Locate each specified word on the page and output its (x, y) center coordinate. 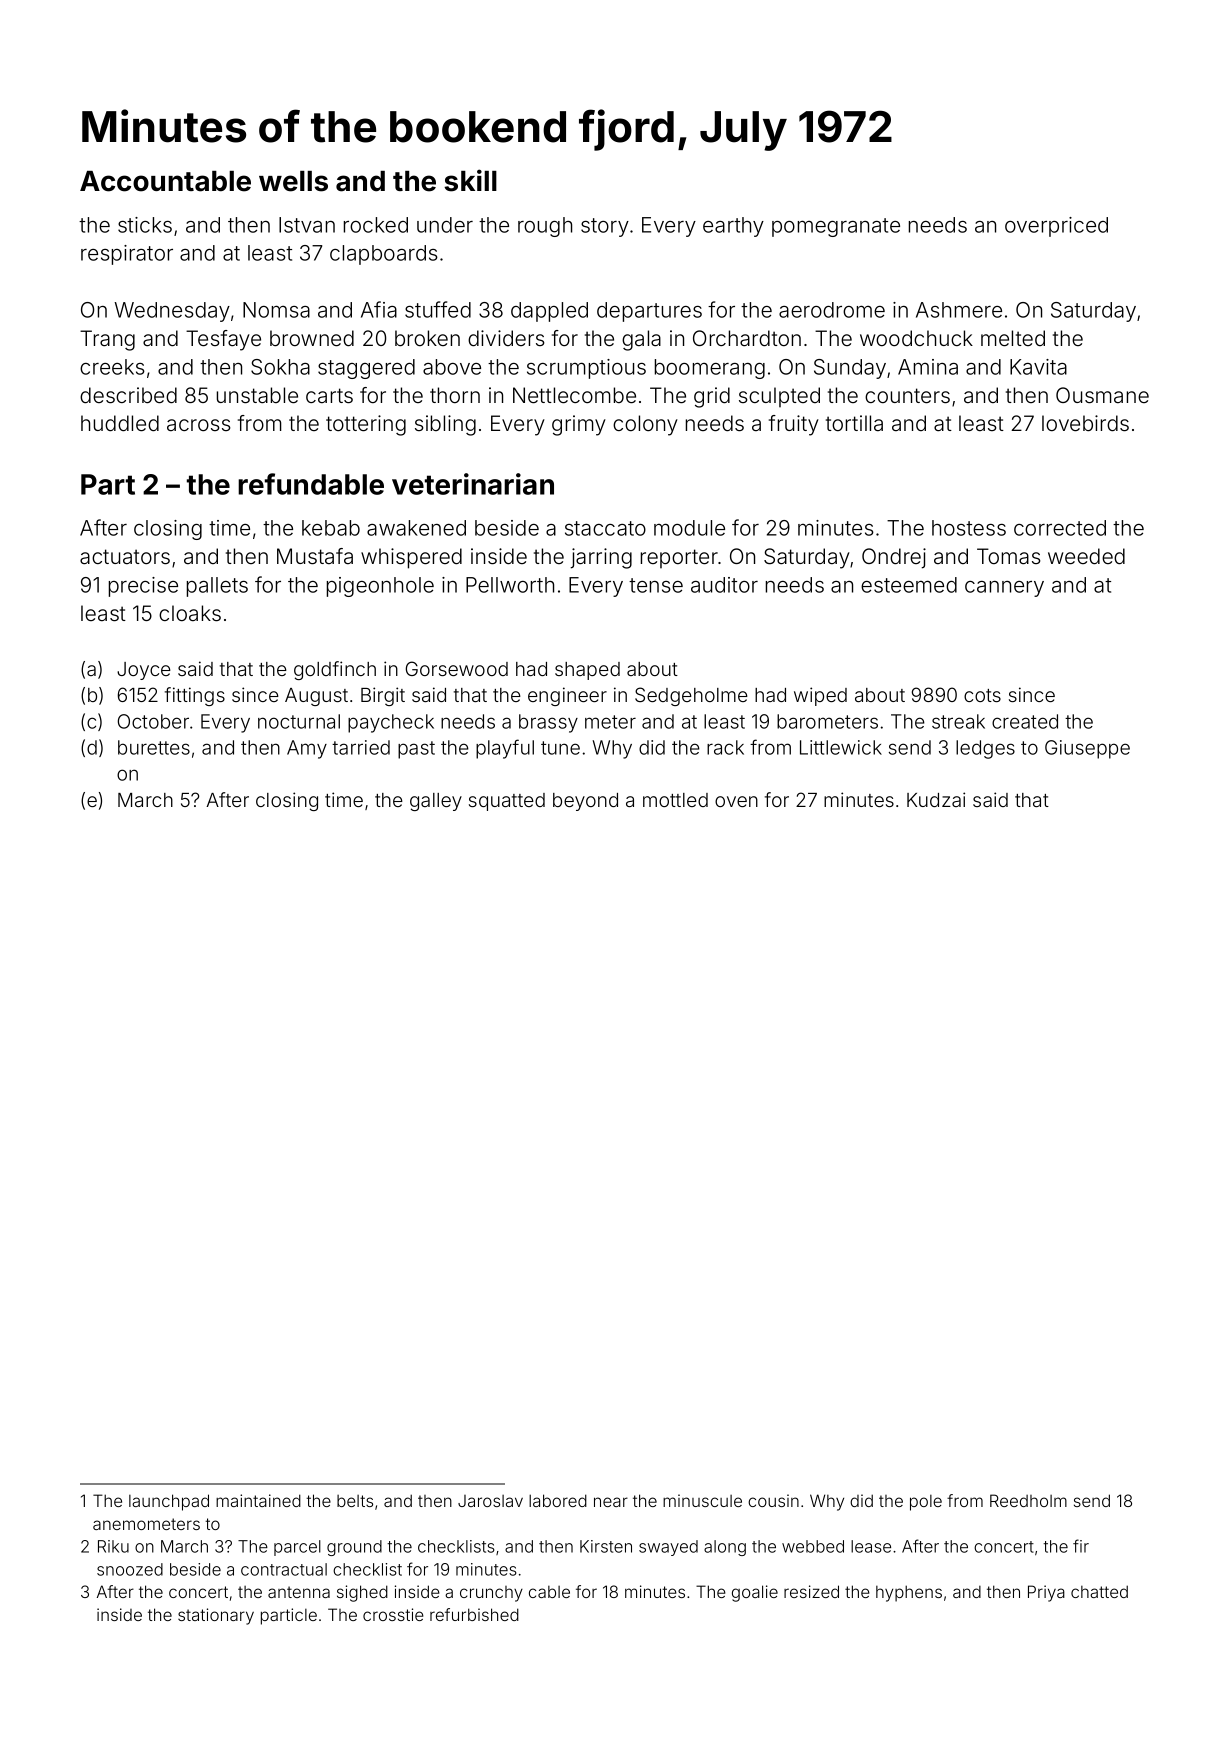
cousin (773, 1500)
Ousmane (1102, 395)
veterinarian (473, 484)
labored (558, 1500)
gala (641, 340)
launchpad (169, 1502)
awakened (416, 528)
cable (549, 1592)
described (128, 395)
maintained (258, 1500)
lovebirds (1085, 423)
